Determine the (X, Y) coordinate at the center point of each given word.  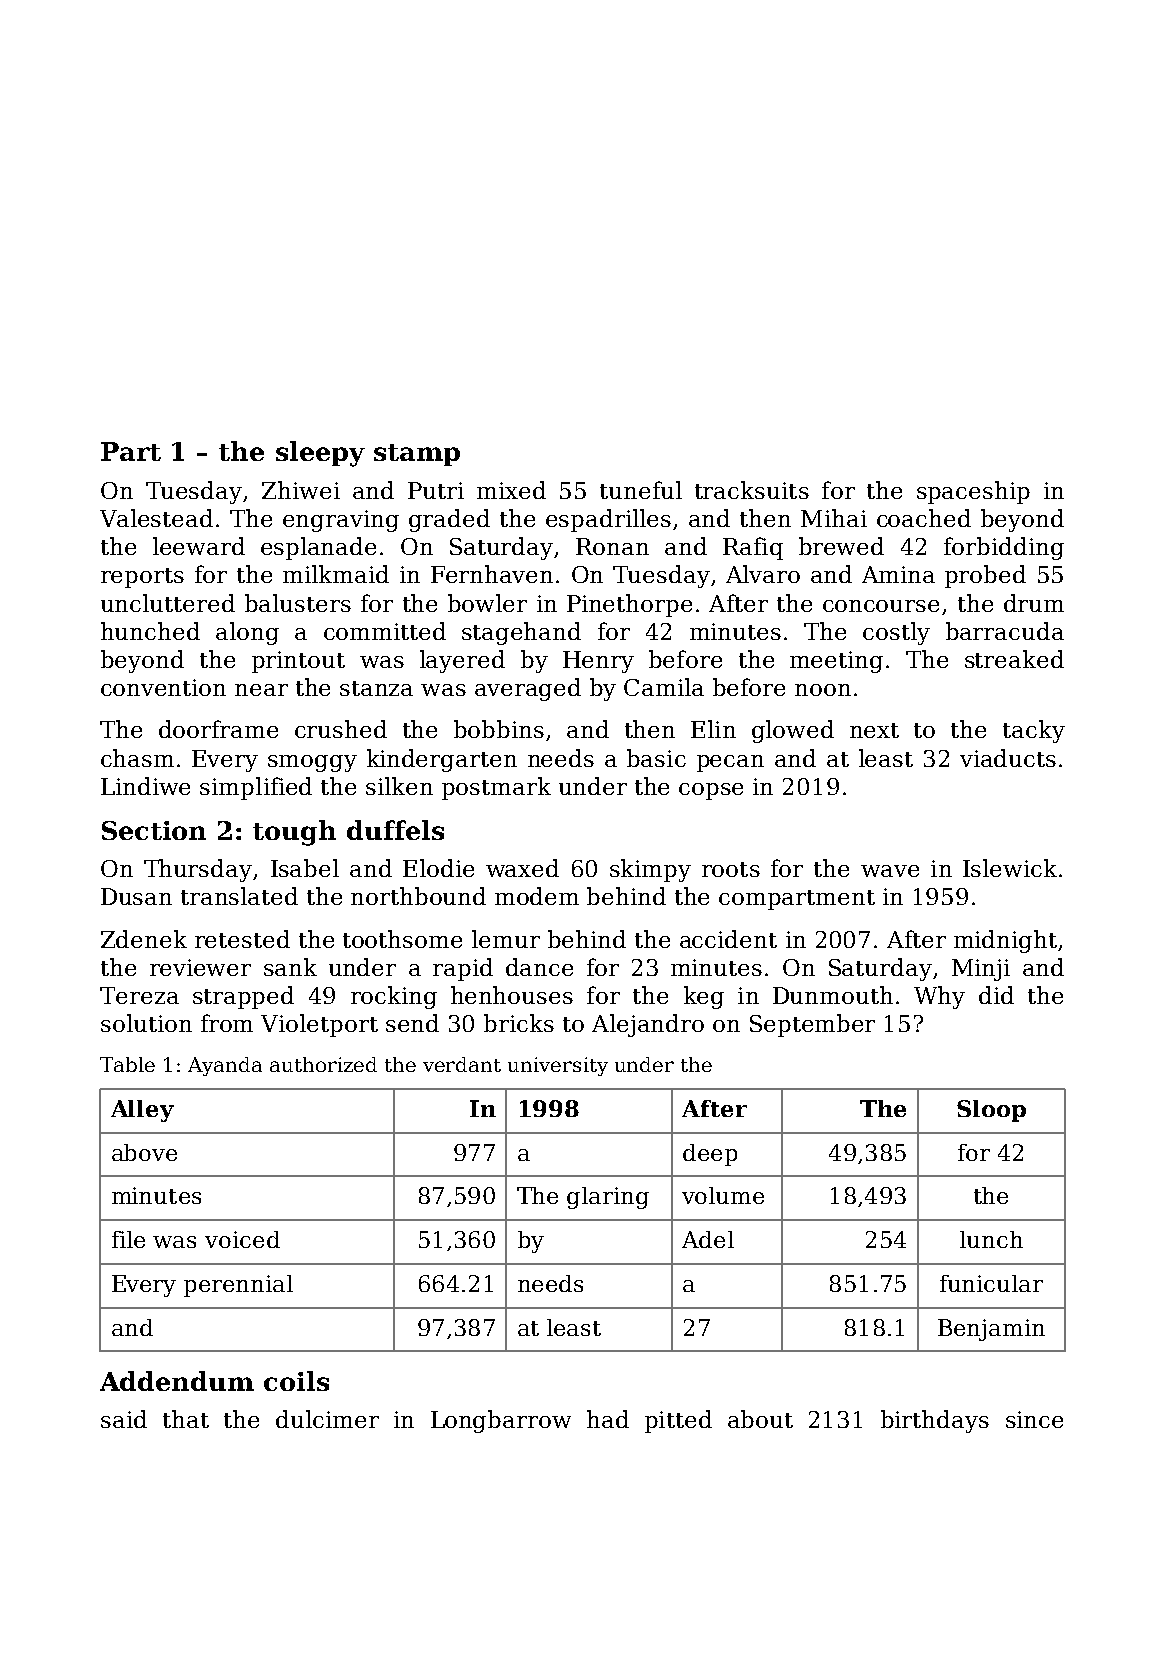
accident (728, 939)
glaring (608, 1198)
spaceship (973, 492)
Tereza (139, 995)
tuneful (641, 490)
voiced (242, 1239)
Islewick (1010, 868)
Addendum (177, 1381)
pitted (678, 1421)
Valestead (156, 518)
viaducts (1008, 758)
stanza (376, 688)
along (247, 633)
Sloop (991, 1111)
